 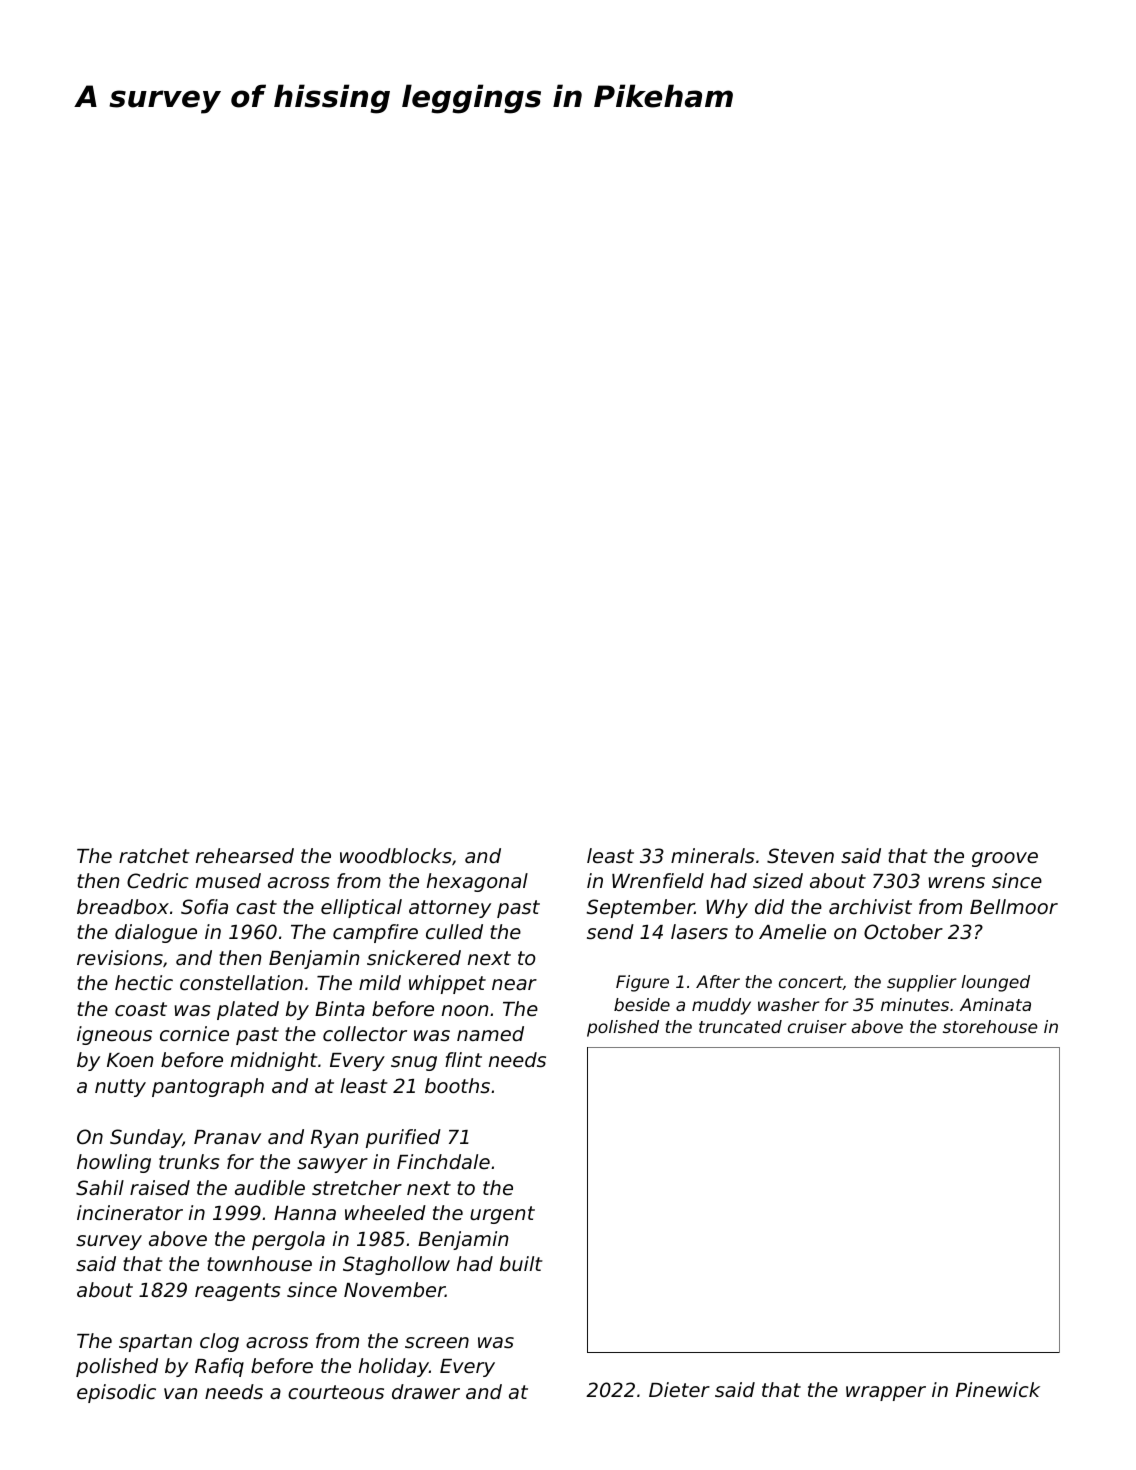 What do you see at coordinates (995, 983) in the image?
I see `lounged` at bounding box center [995, 983].
